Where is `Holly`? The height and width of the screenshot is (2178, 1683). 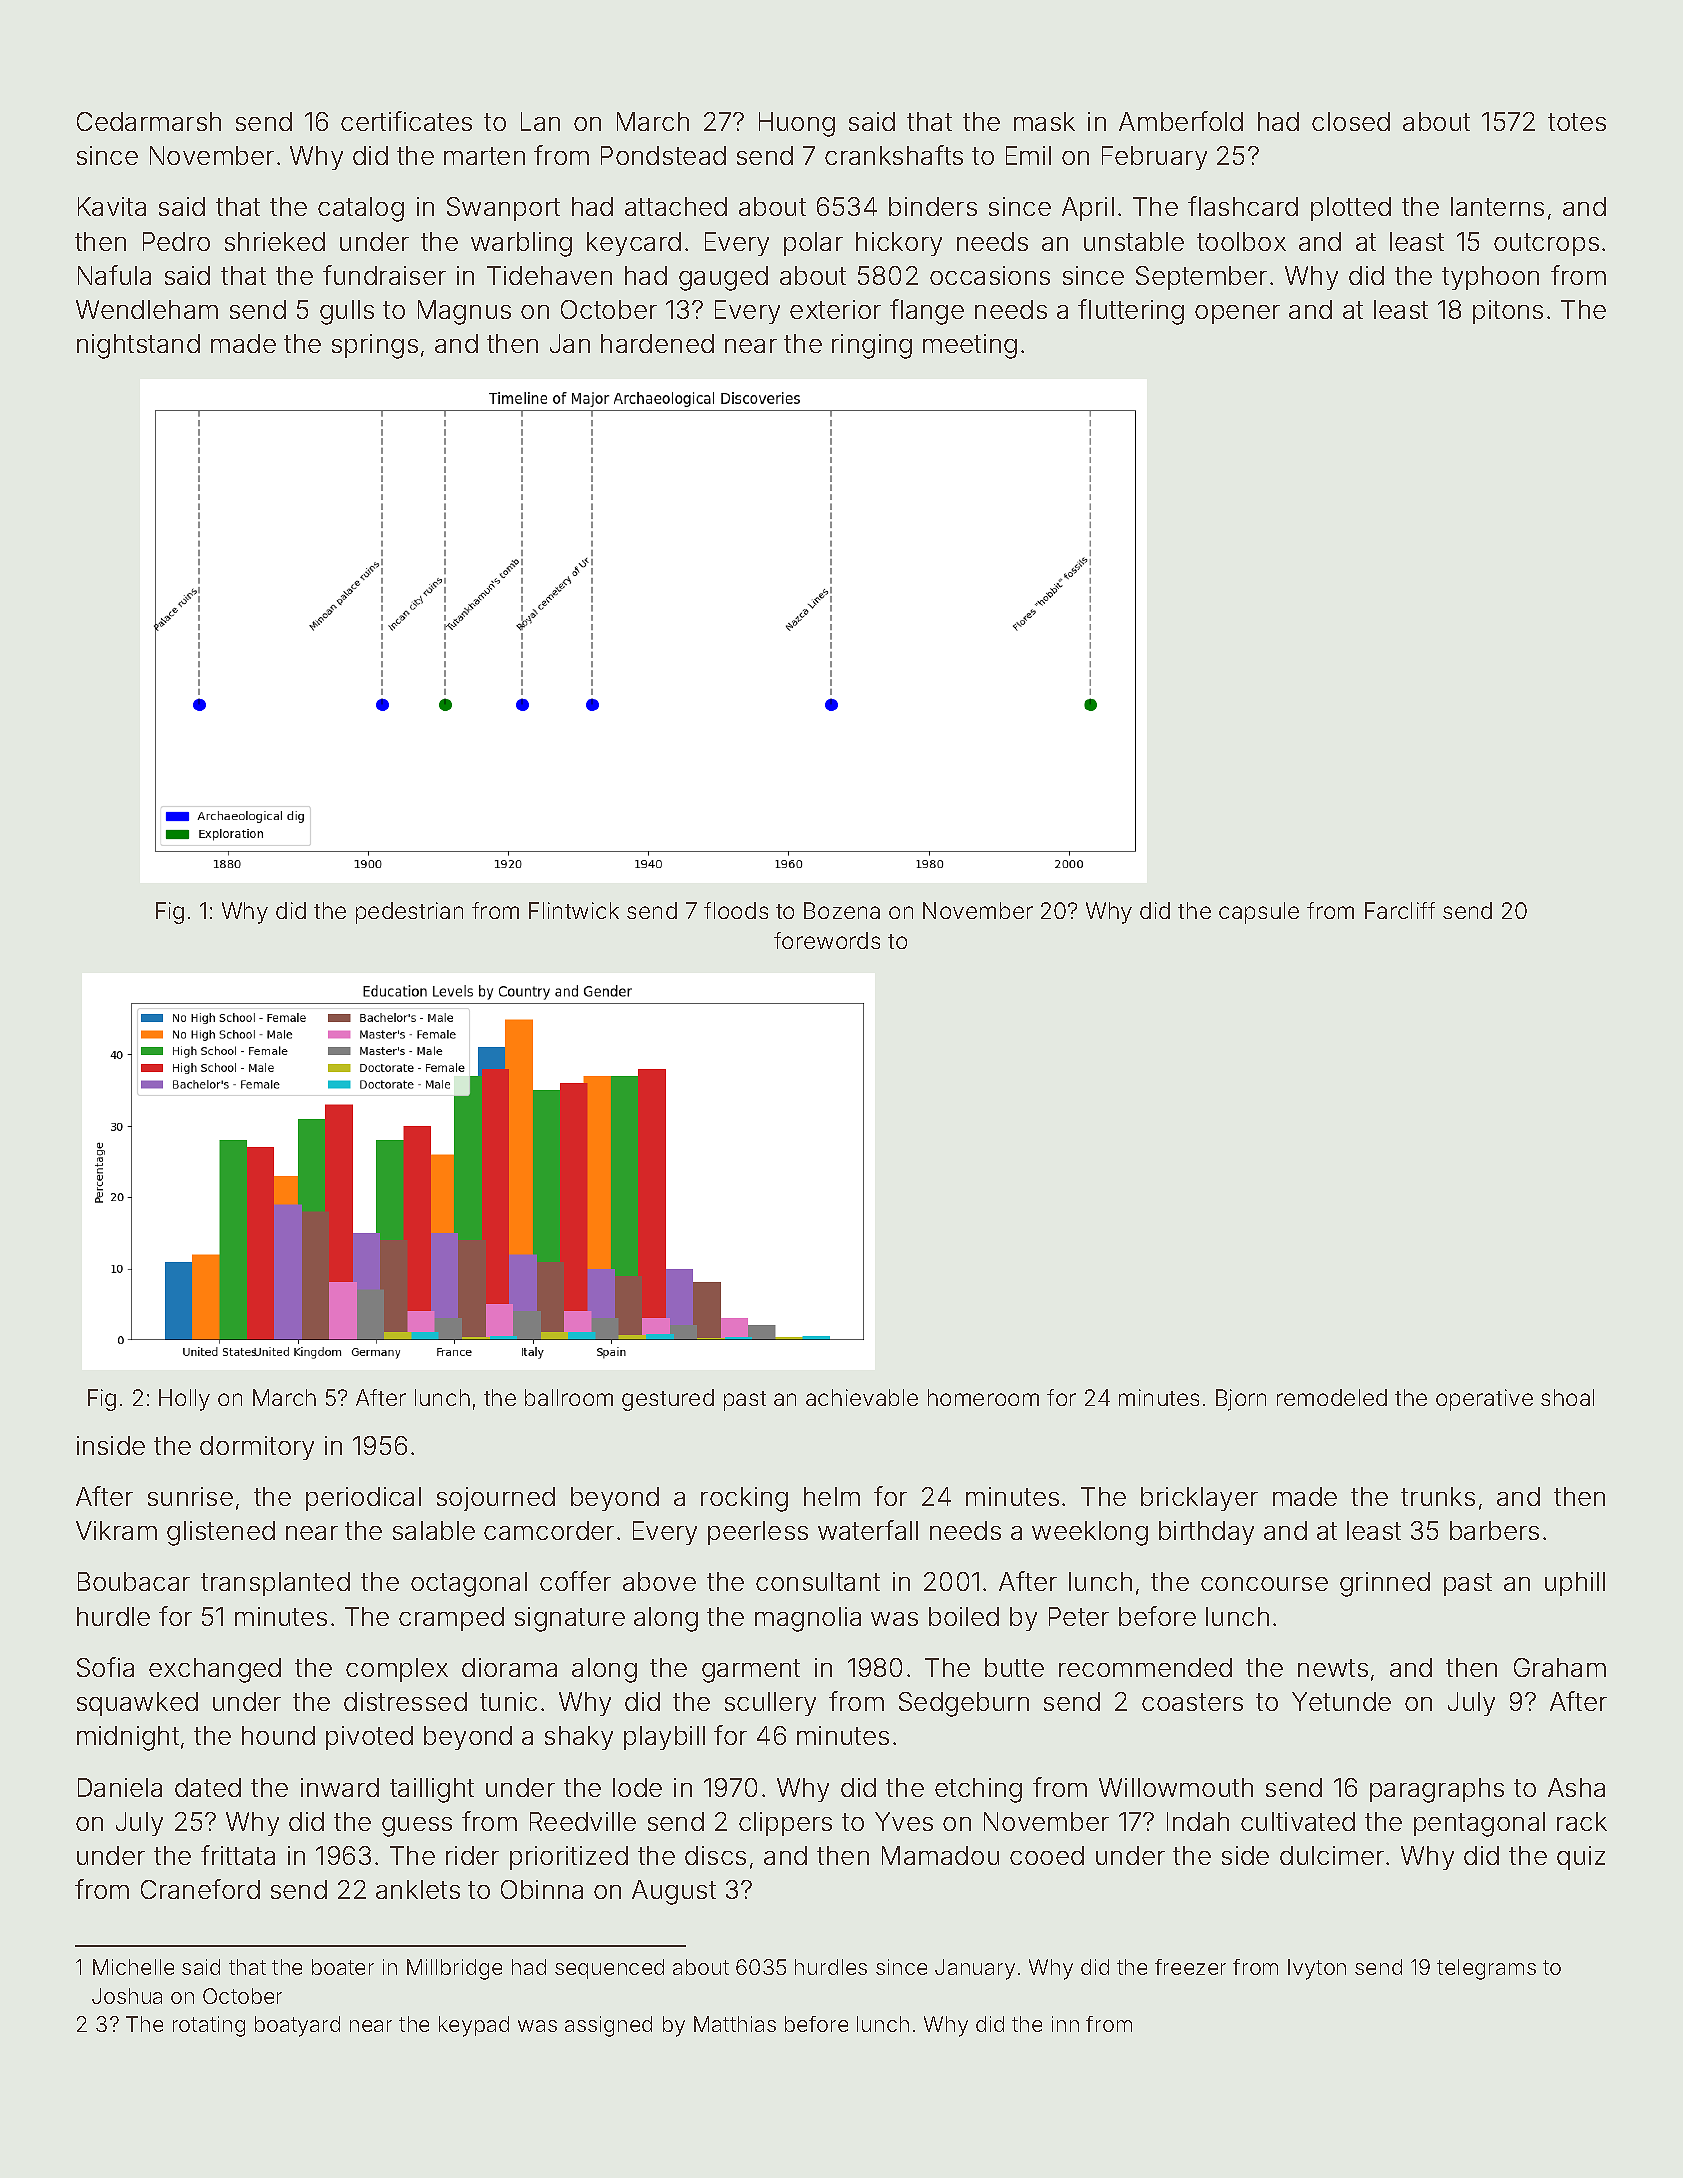 Holly is located at coordinates (184, 1400).
